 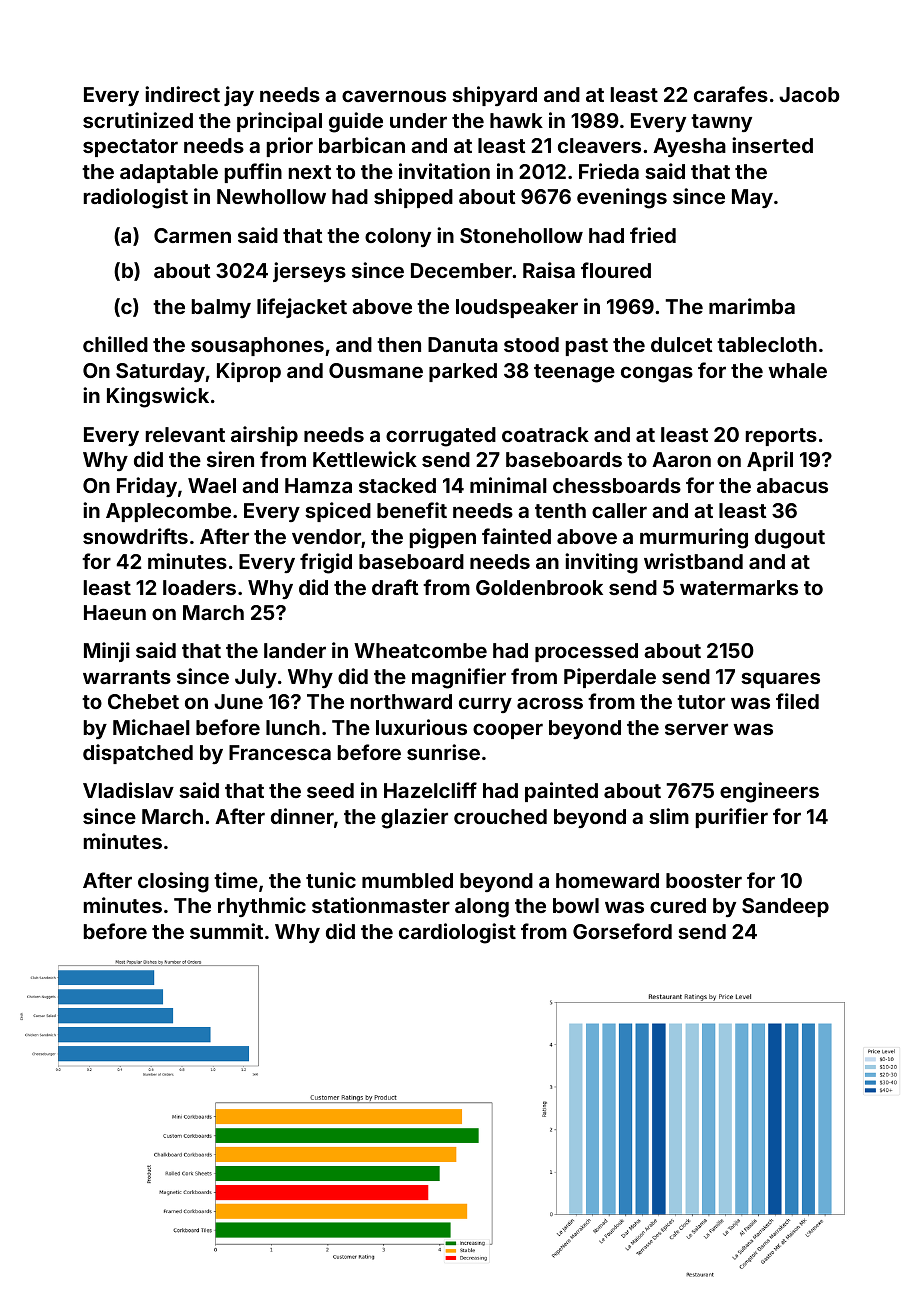 What do you see at coordinates (413, 198) in the page?
I see `shipped` at bounding box center [413, 198].
